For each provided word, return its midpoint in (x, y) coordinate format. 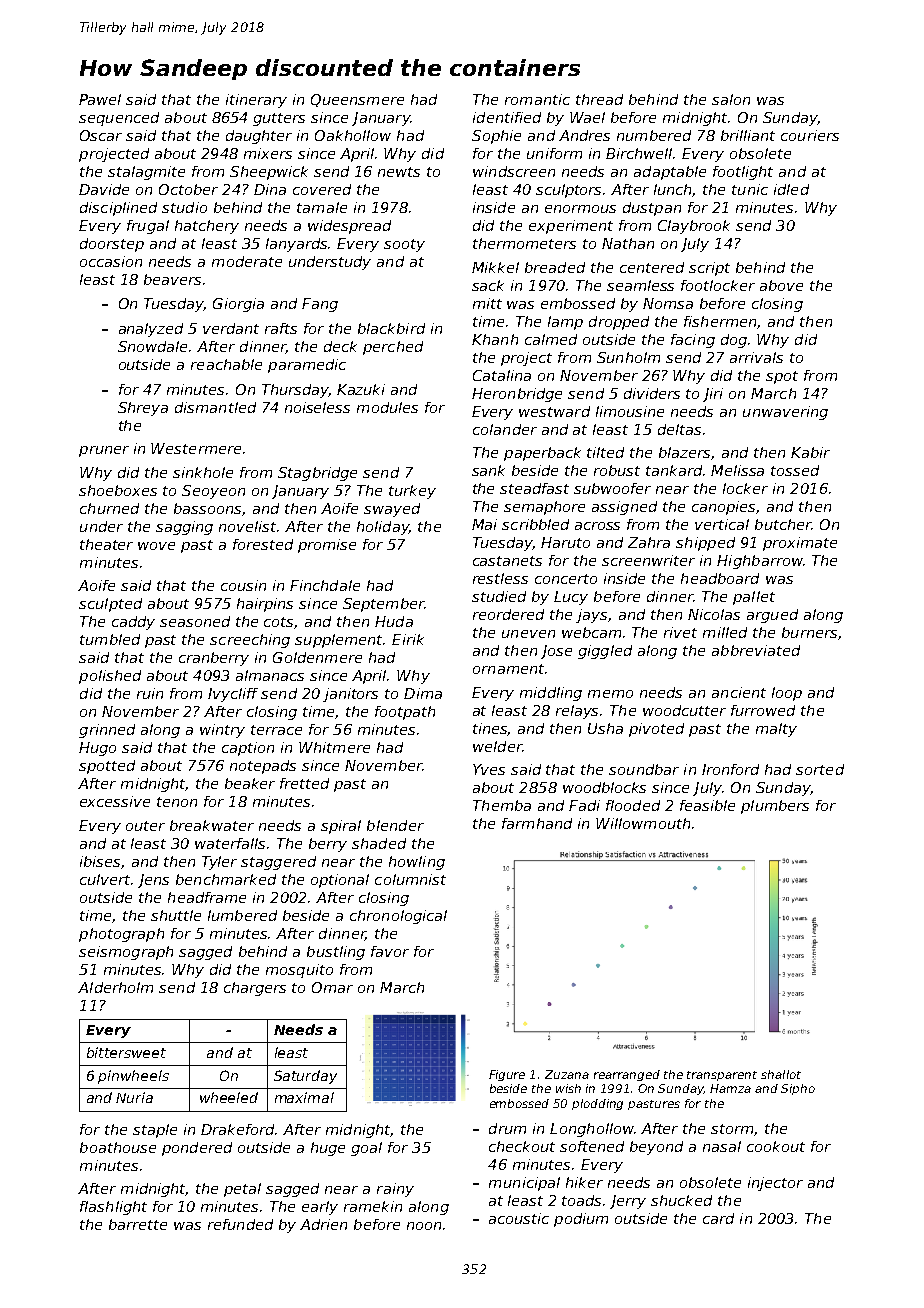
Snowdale (152, 346)
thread (599, 99)
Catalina (502, 375)
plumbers (775, 807)
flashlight (113, 1208)
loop (787, 694)
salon (731, 99)
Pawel (100, 99)
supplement (339, 641)
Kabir (810, 452)
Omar (332, 987)
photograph (121, 935)
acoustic (519, 1218)
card (718, 1218)
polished (110, 677)
